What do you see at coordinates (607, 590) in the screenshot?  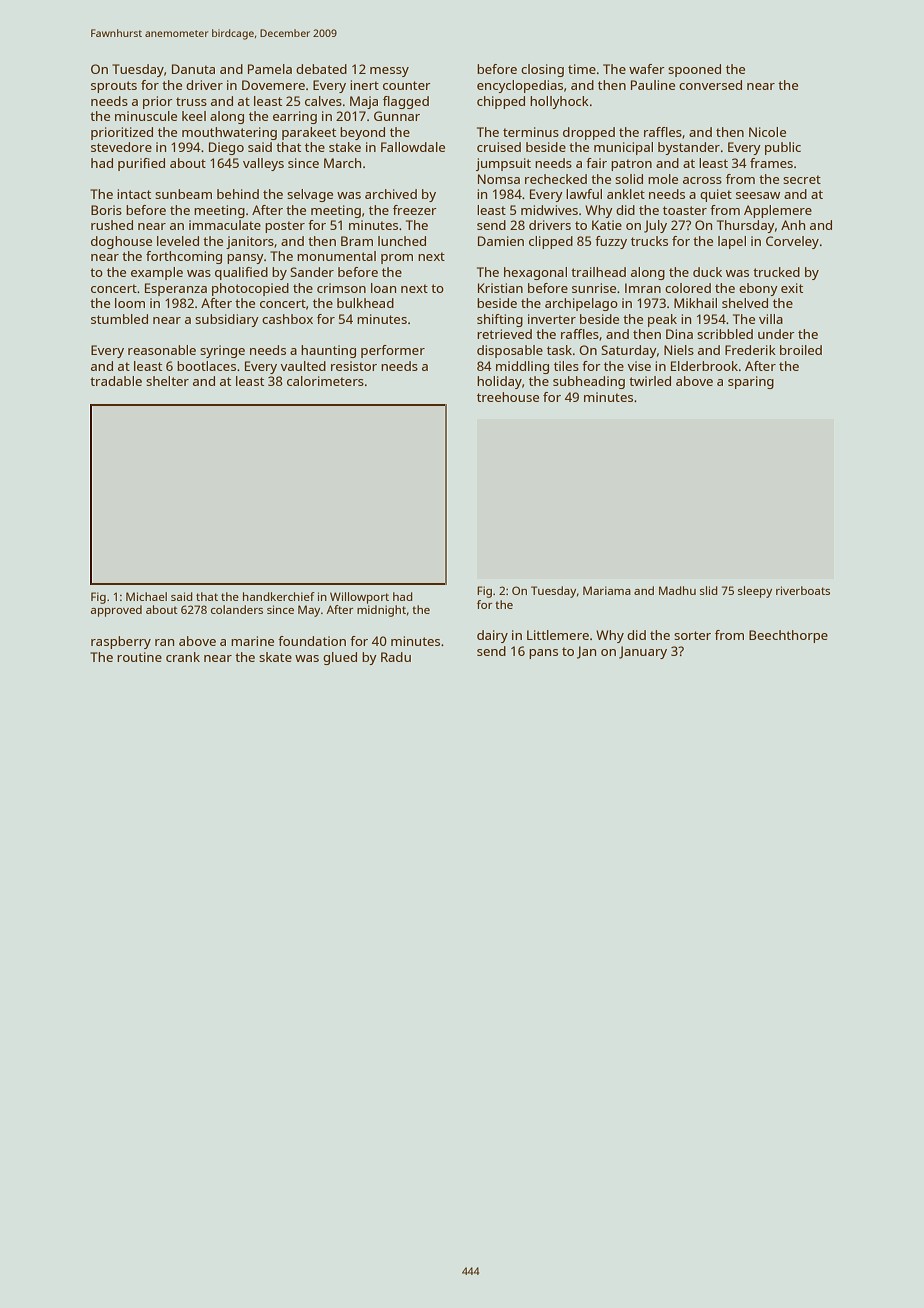 I see `Mariama` at bounding box center [607, 590].
